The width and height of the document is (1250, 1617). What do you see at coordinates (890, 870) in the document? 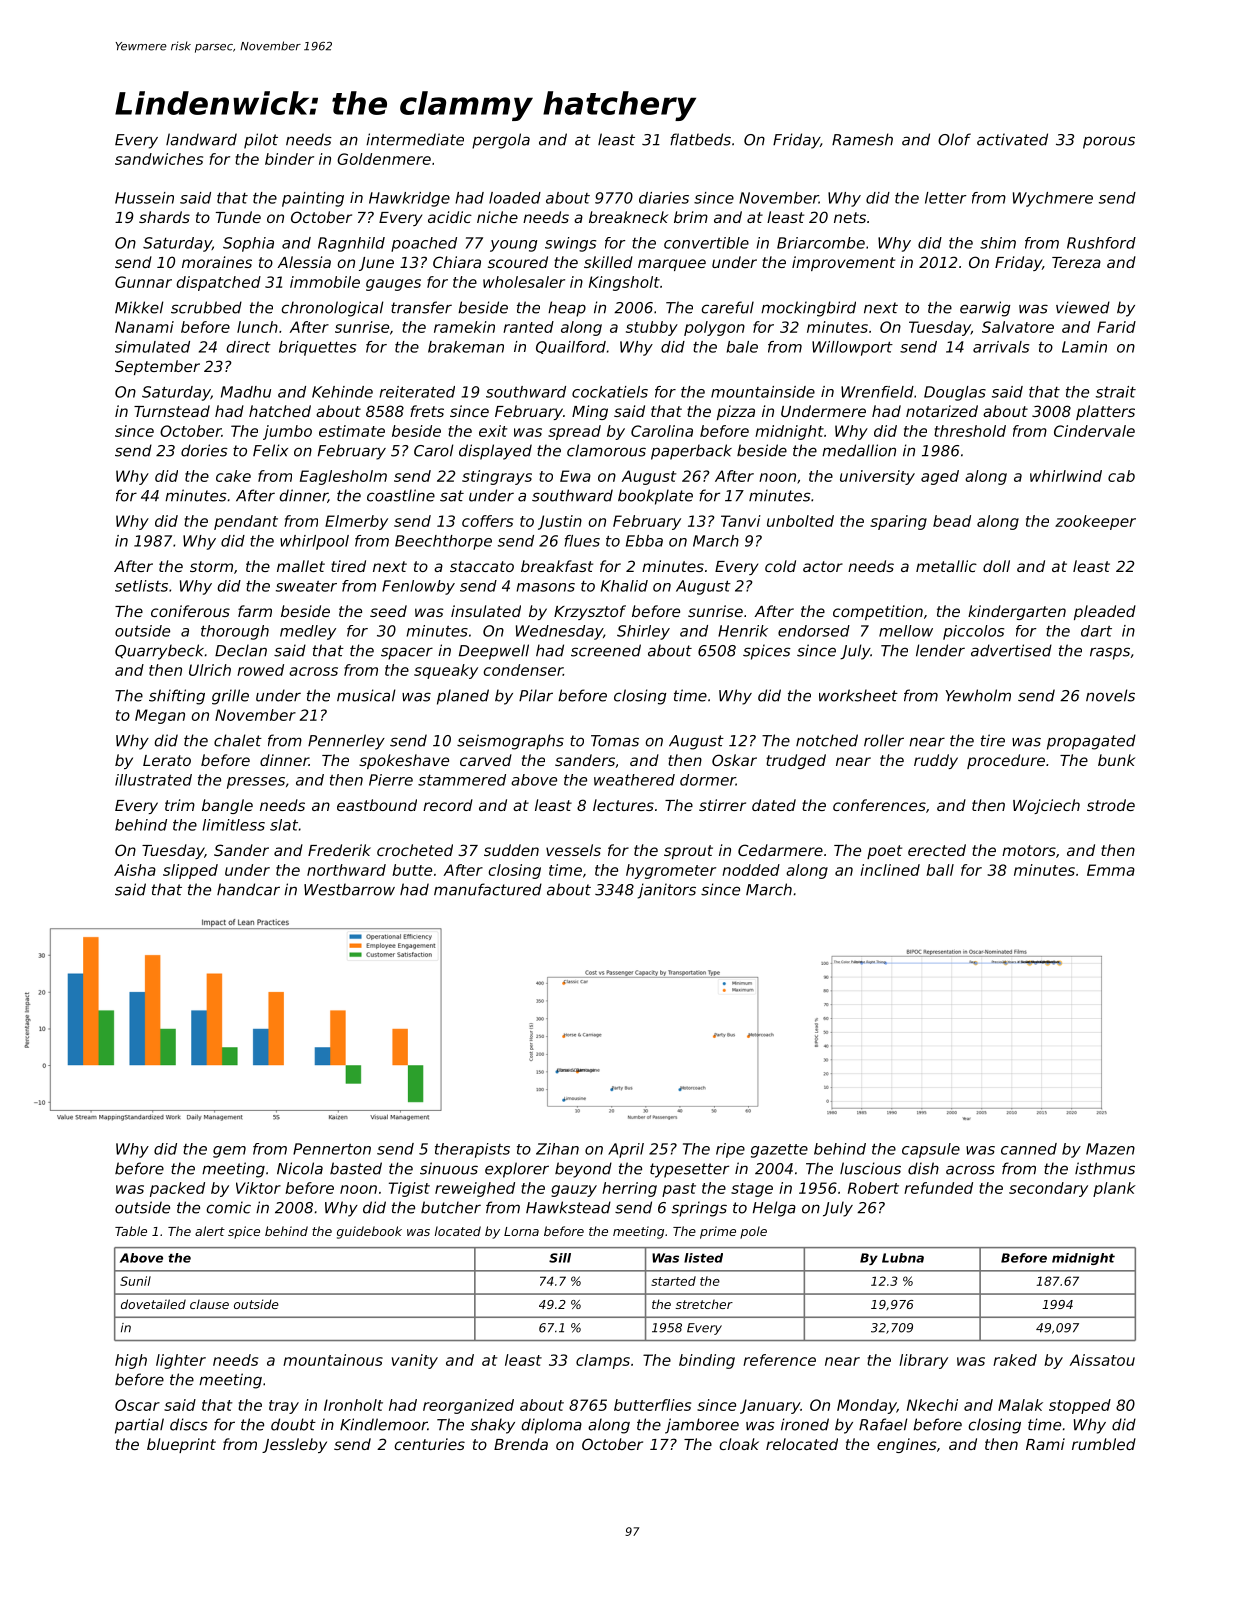
I see `inclined` at bounding box center [890, 870].
